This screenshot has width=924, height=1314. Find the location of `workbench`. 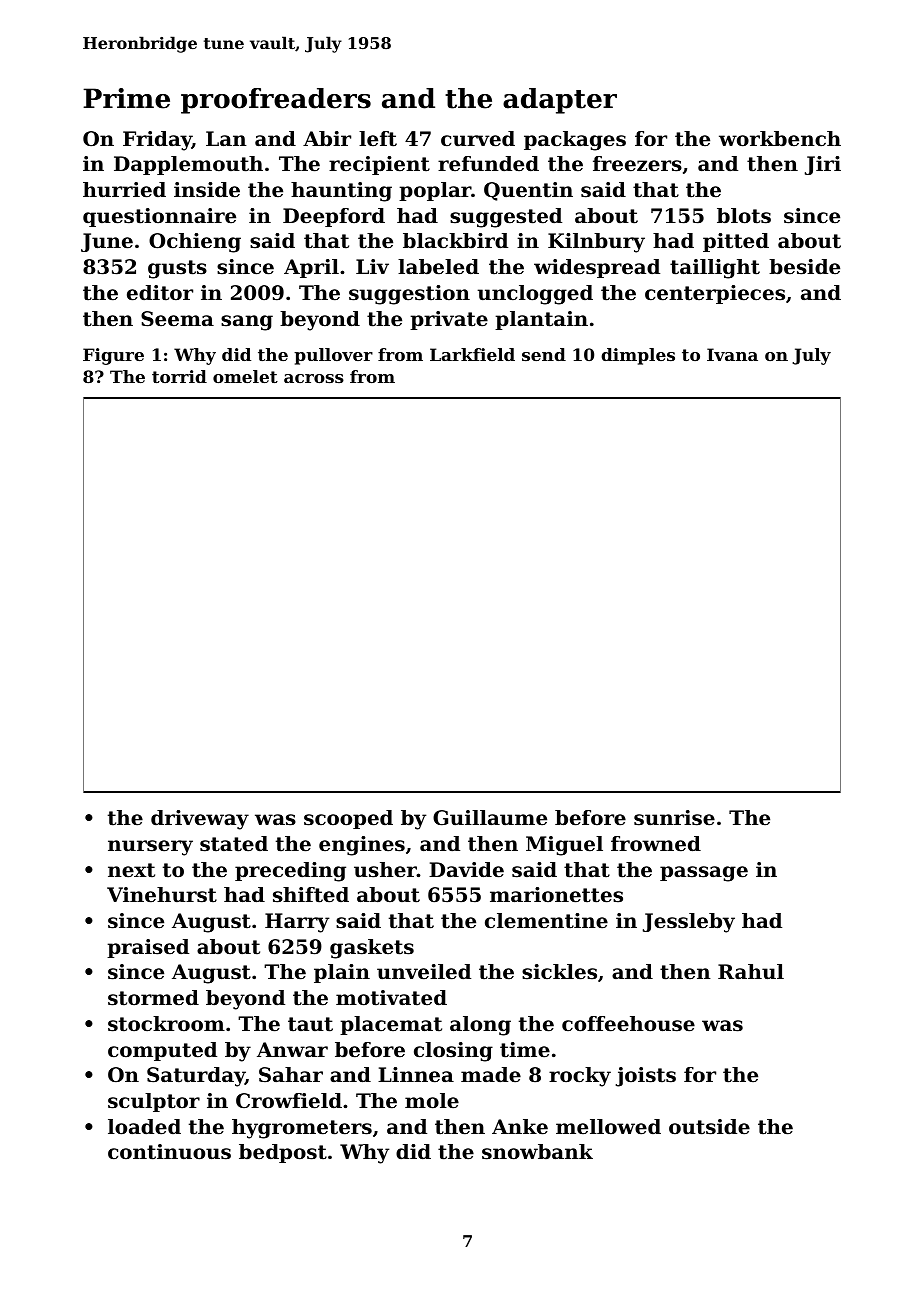

workbench is located at coordinates (780, 139).
